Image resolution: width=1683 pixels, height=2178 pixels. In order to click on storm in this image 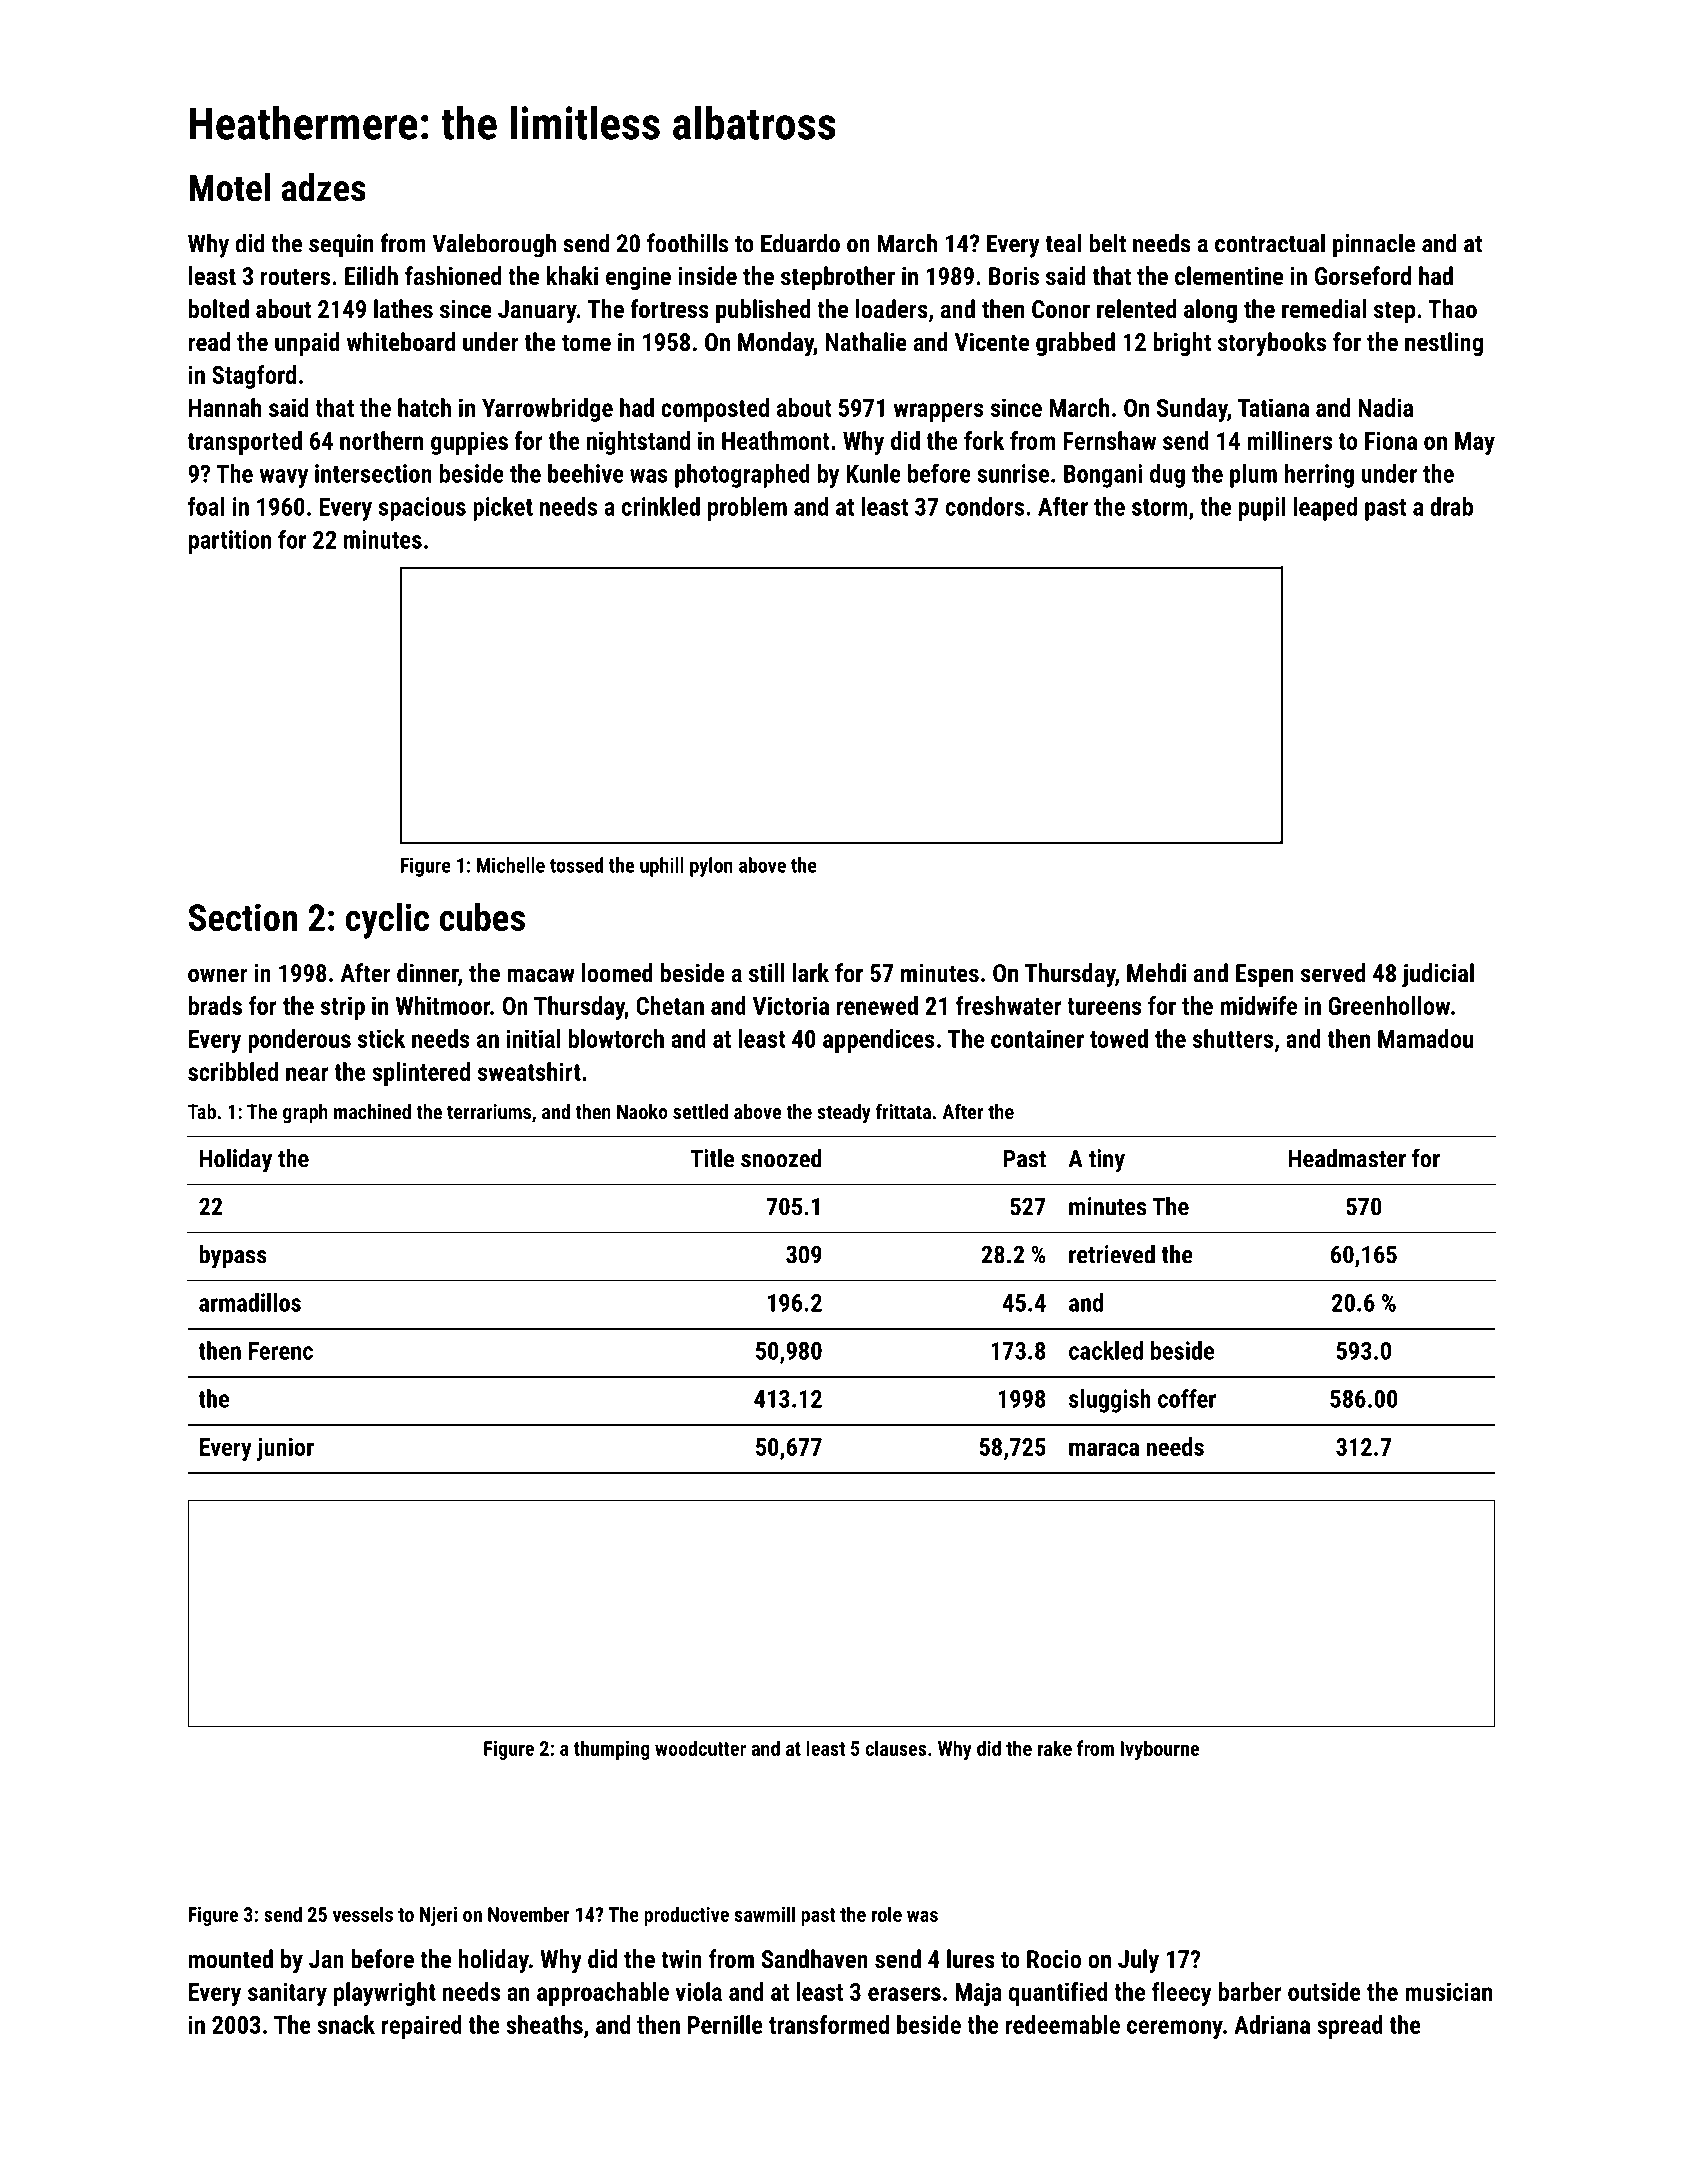, I will do `click(1160, 507)`.
